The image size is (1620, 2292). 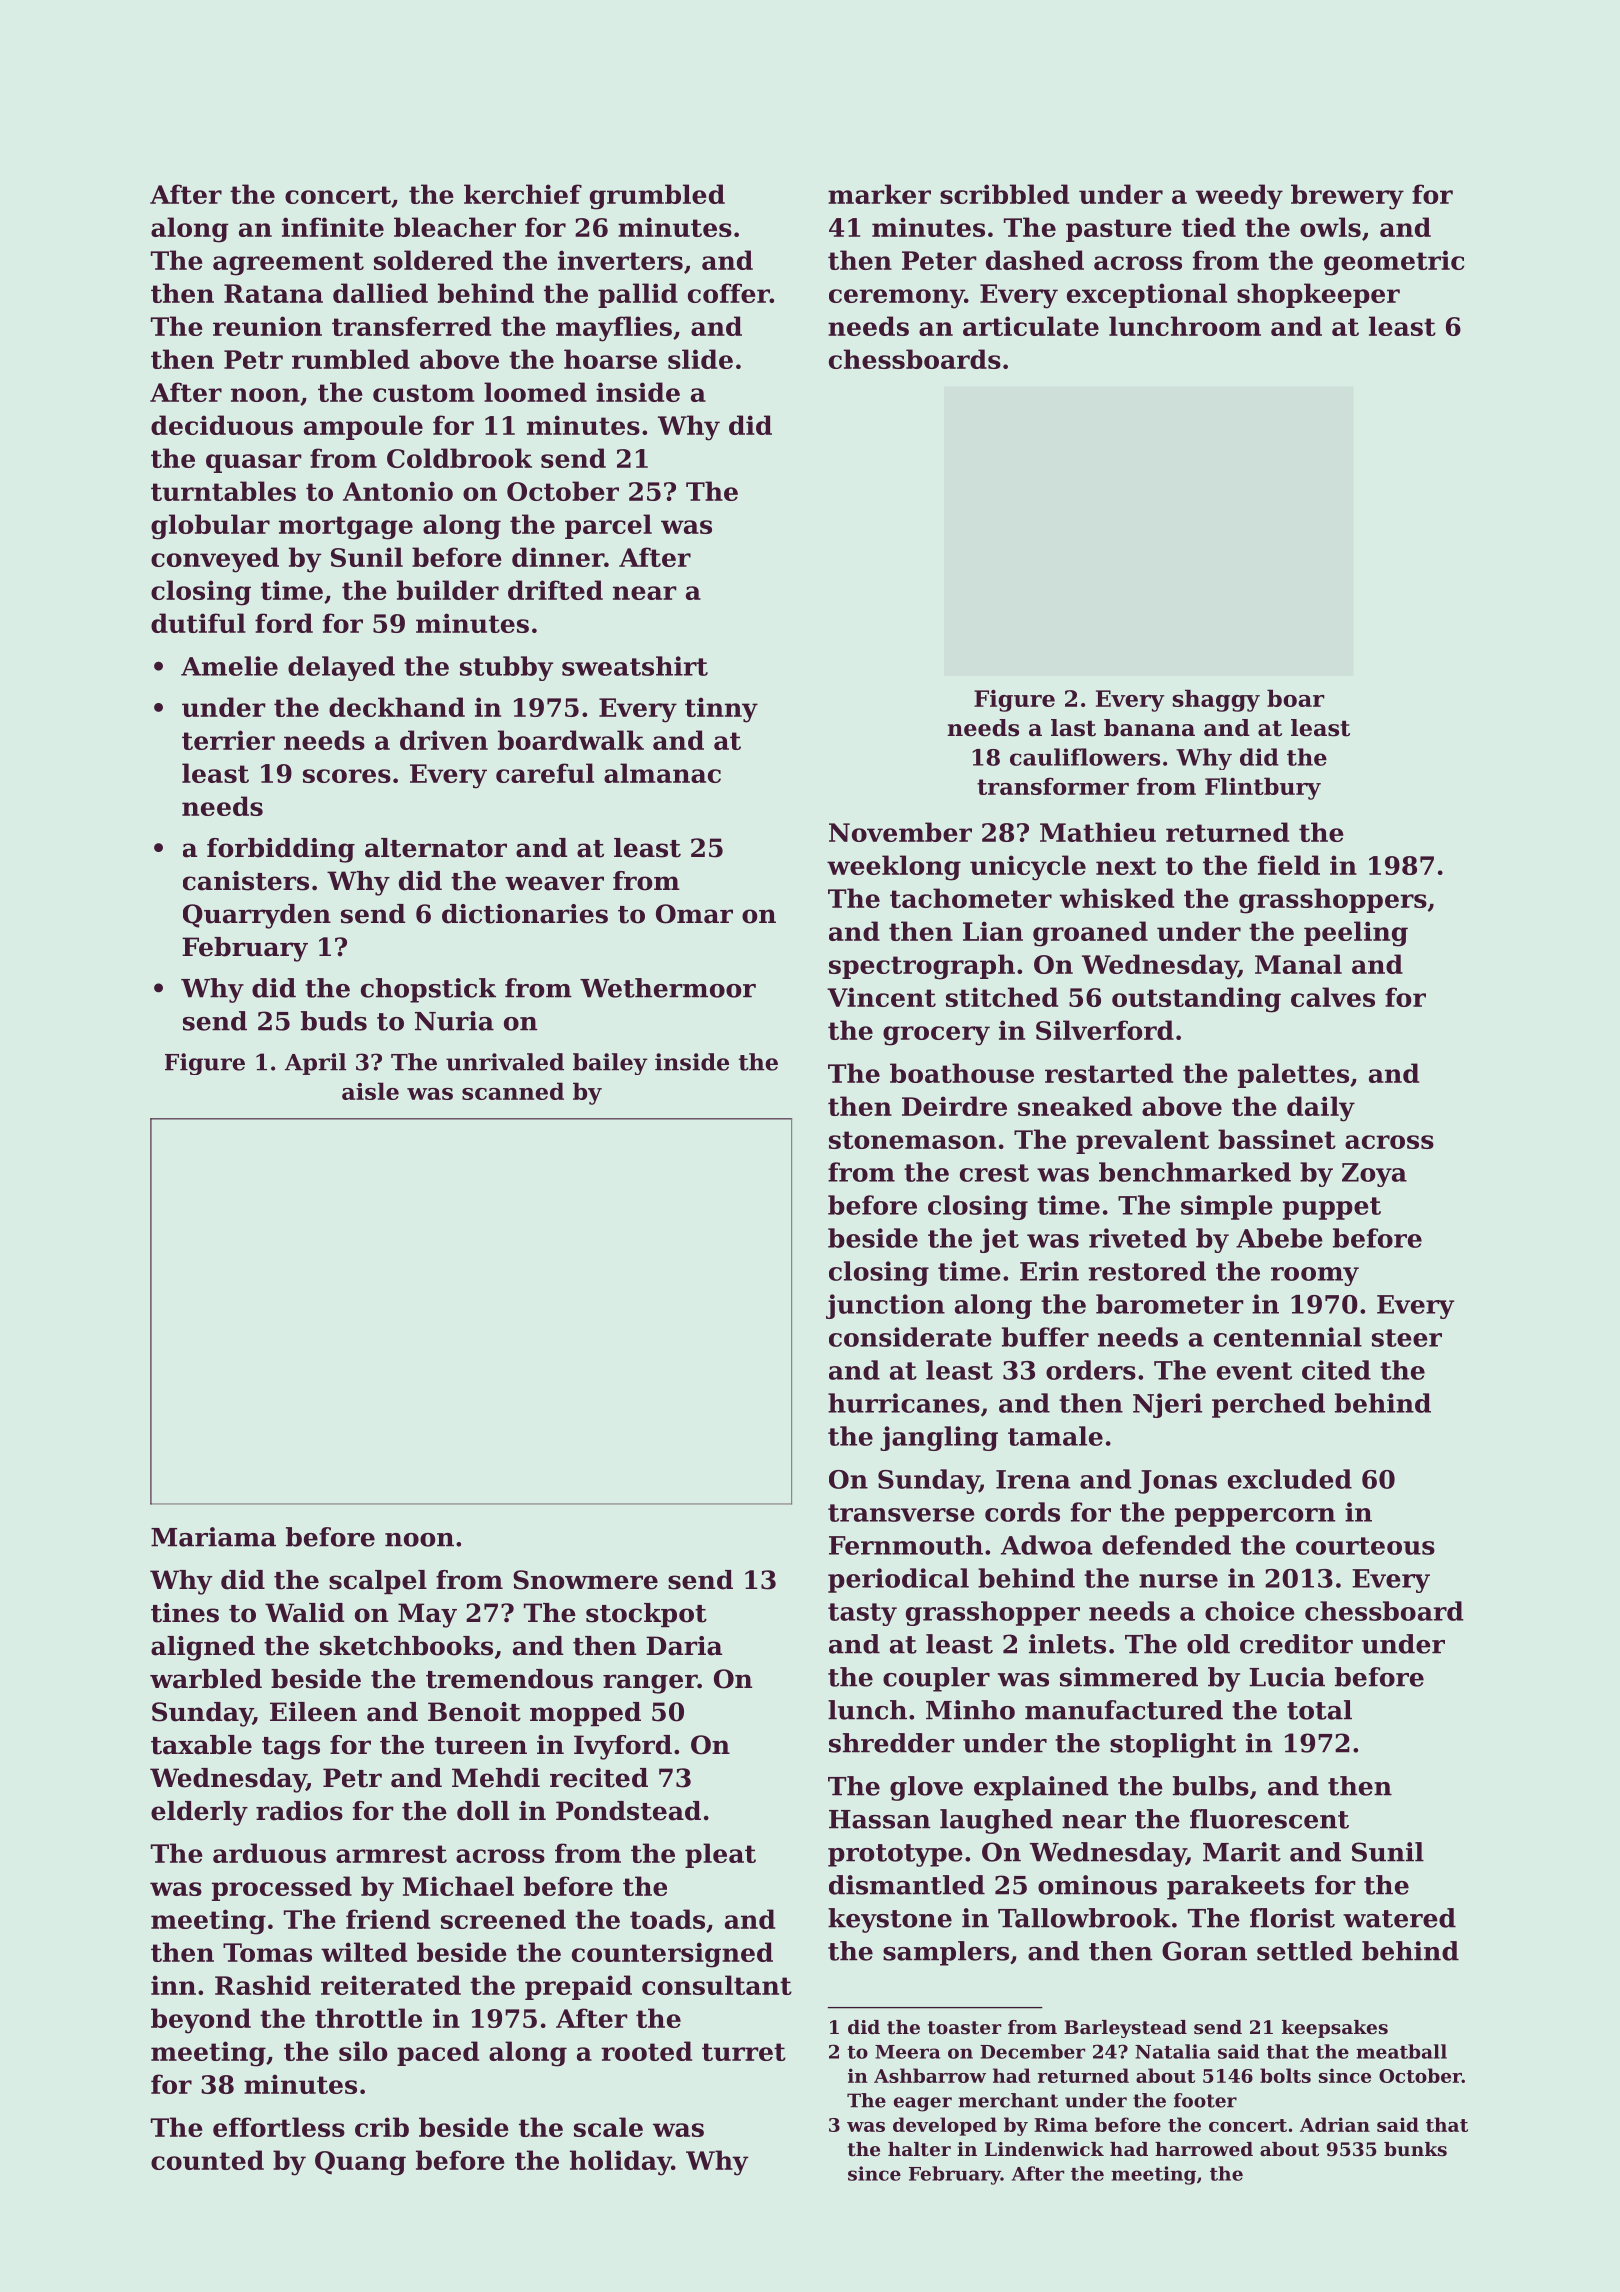 I want to click on elderly, so click(x=199, y=1813).
